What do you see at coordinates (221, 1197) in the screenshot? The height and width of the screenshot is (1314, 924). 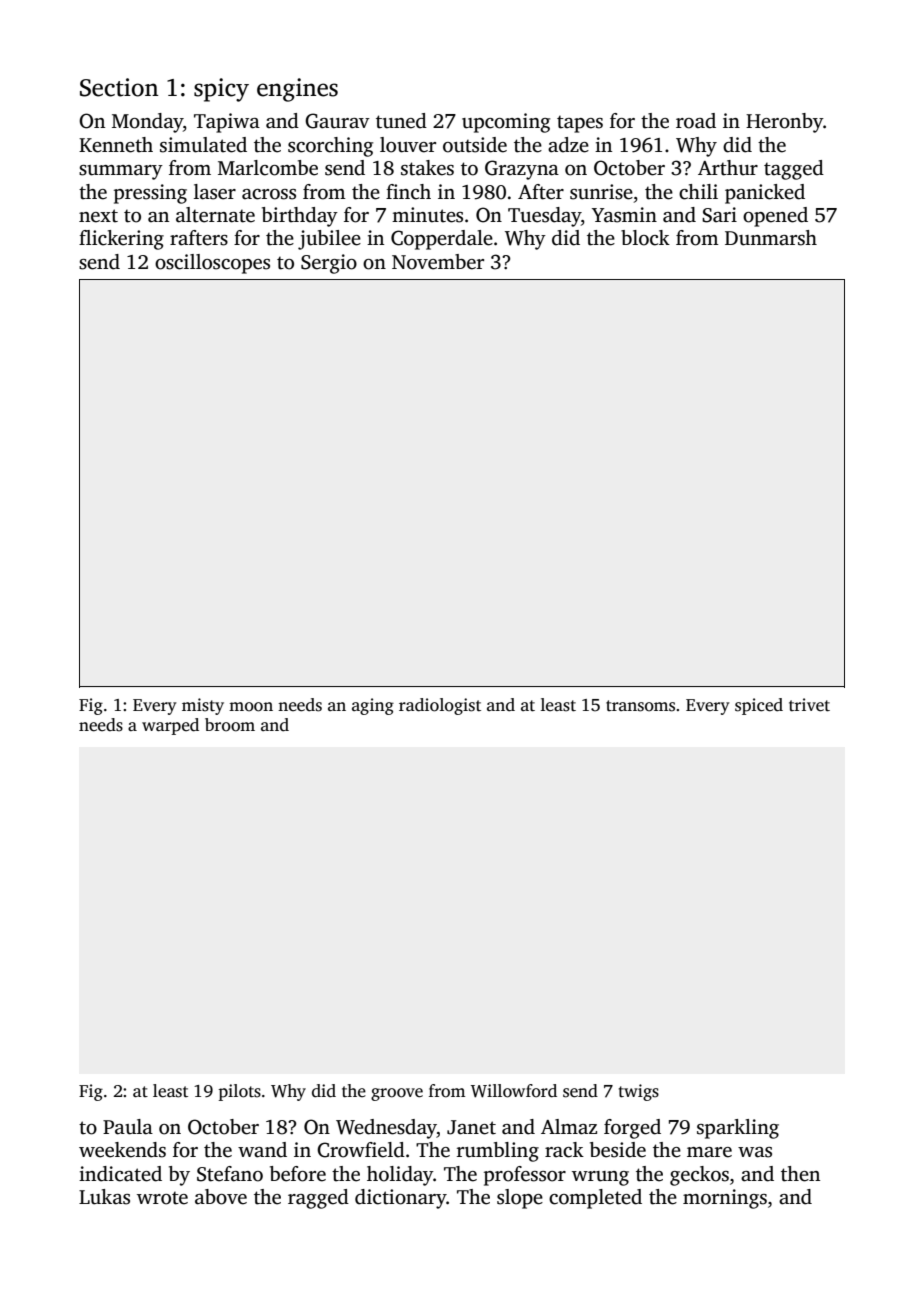 I see `above` at bounding box center [221, 1197].
